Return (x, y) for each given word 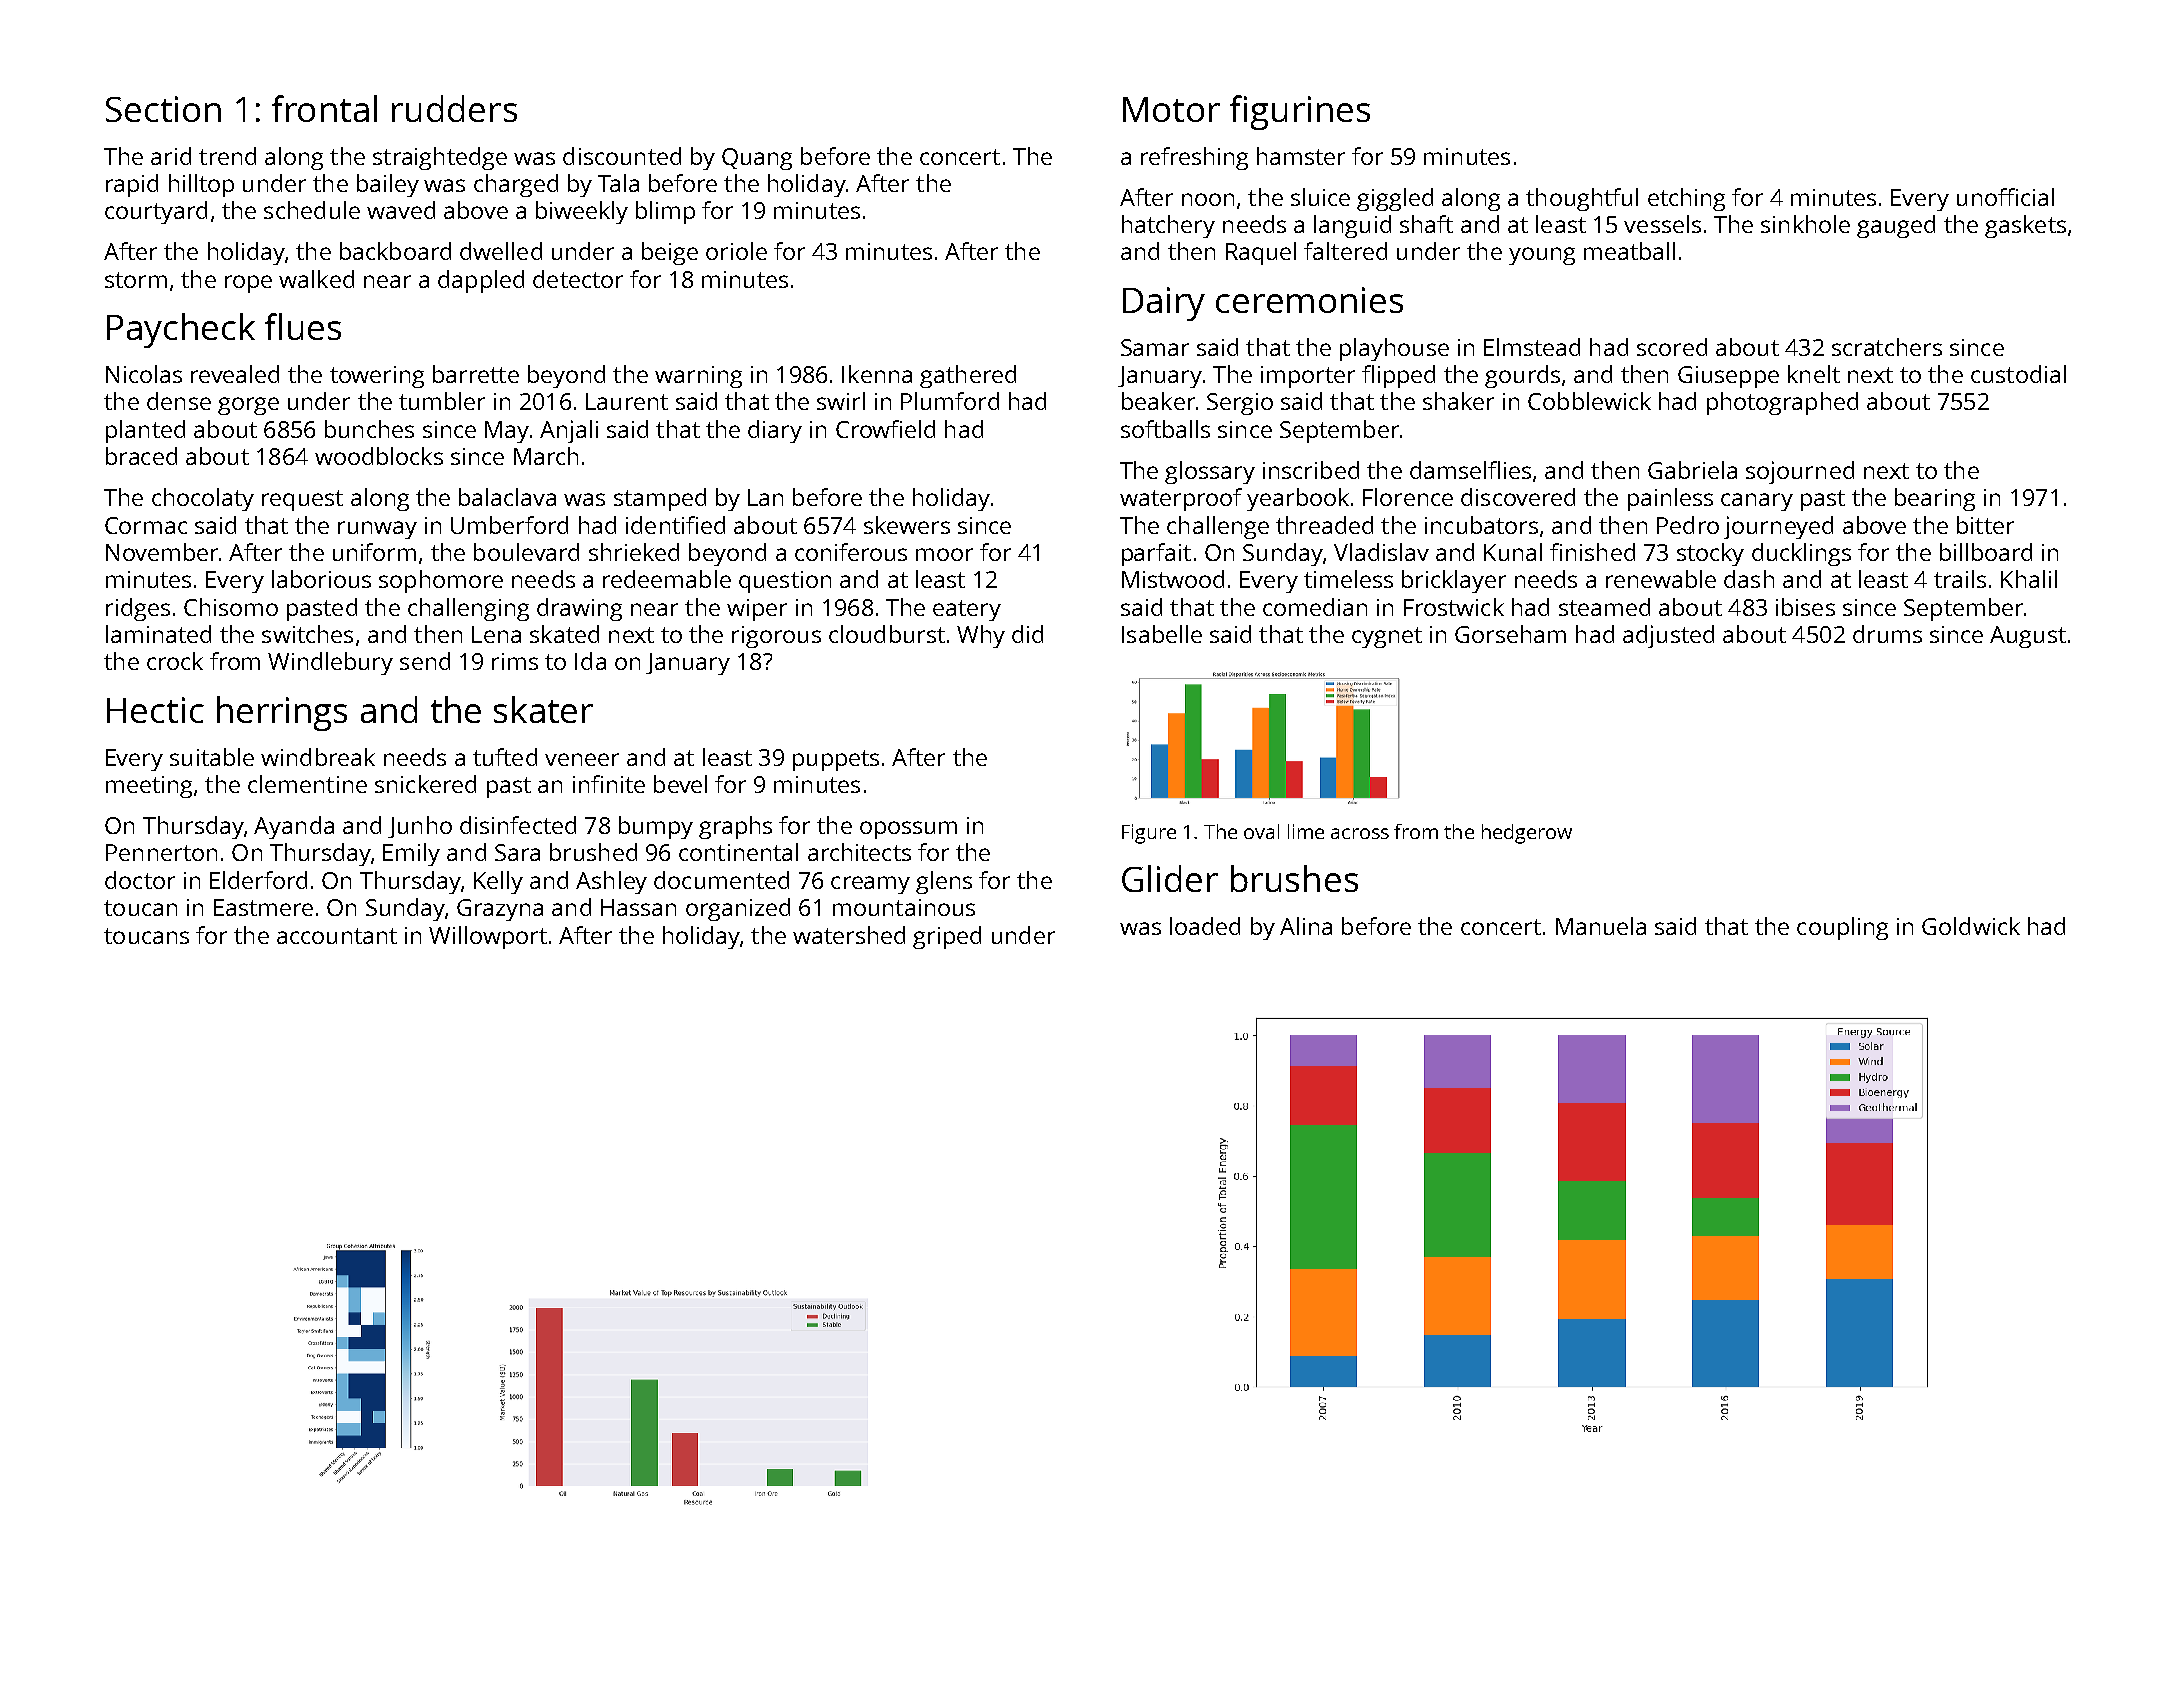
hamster (1301, 156)
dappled (481, 281)
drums (1887, 634)
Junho (420, 827)
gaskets (2025, 226)
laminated (158, 634)
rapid (132, 185)
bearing (1935, 499)
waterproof (1181, 499)
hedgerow (1527, 834)
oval (1261, 831)
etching (1686, 199)
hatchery (1168, 226)
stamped (660, 499)
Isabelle (1162, 634)
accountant (337, 936)
